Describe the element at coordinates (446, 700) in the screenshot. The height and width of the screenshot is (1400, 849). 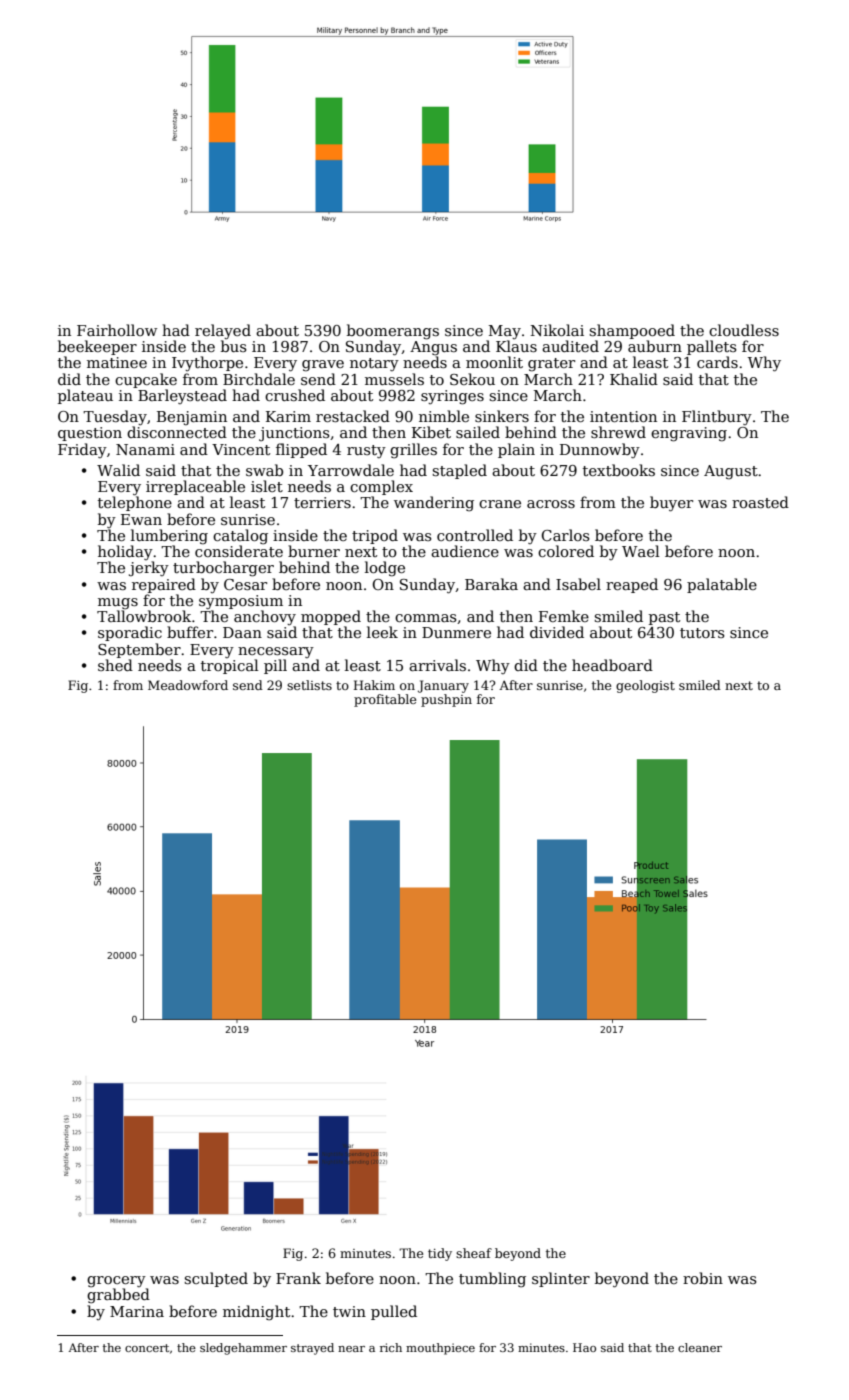
I see `pushpin` at that location.
